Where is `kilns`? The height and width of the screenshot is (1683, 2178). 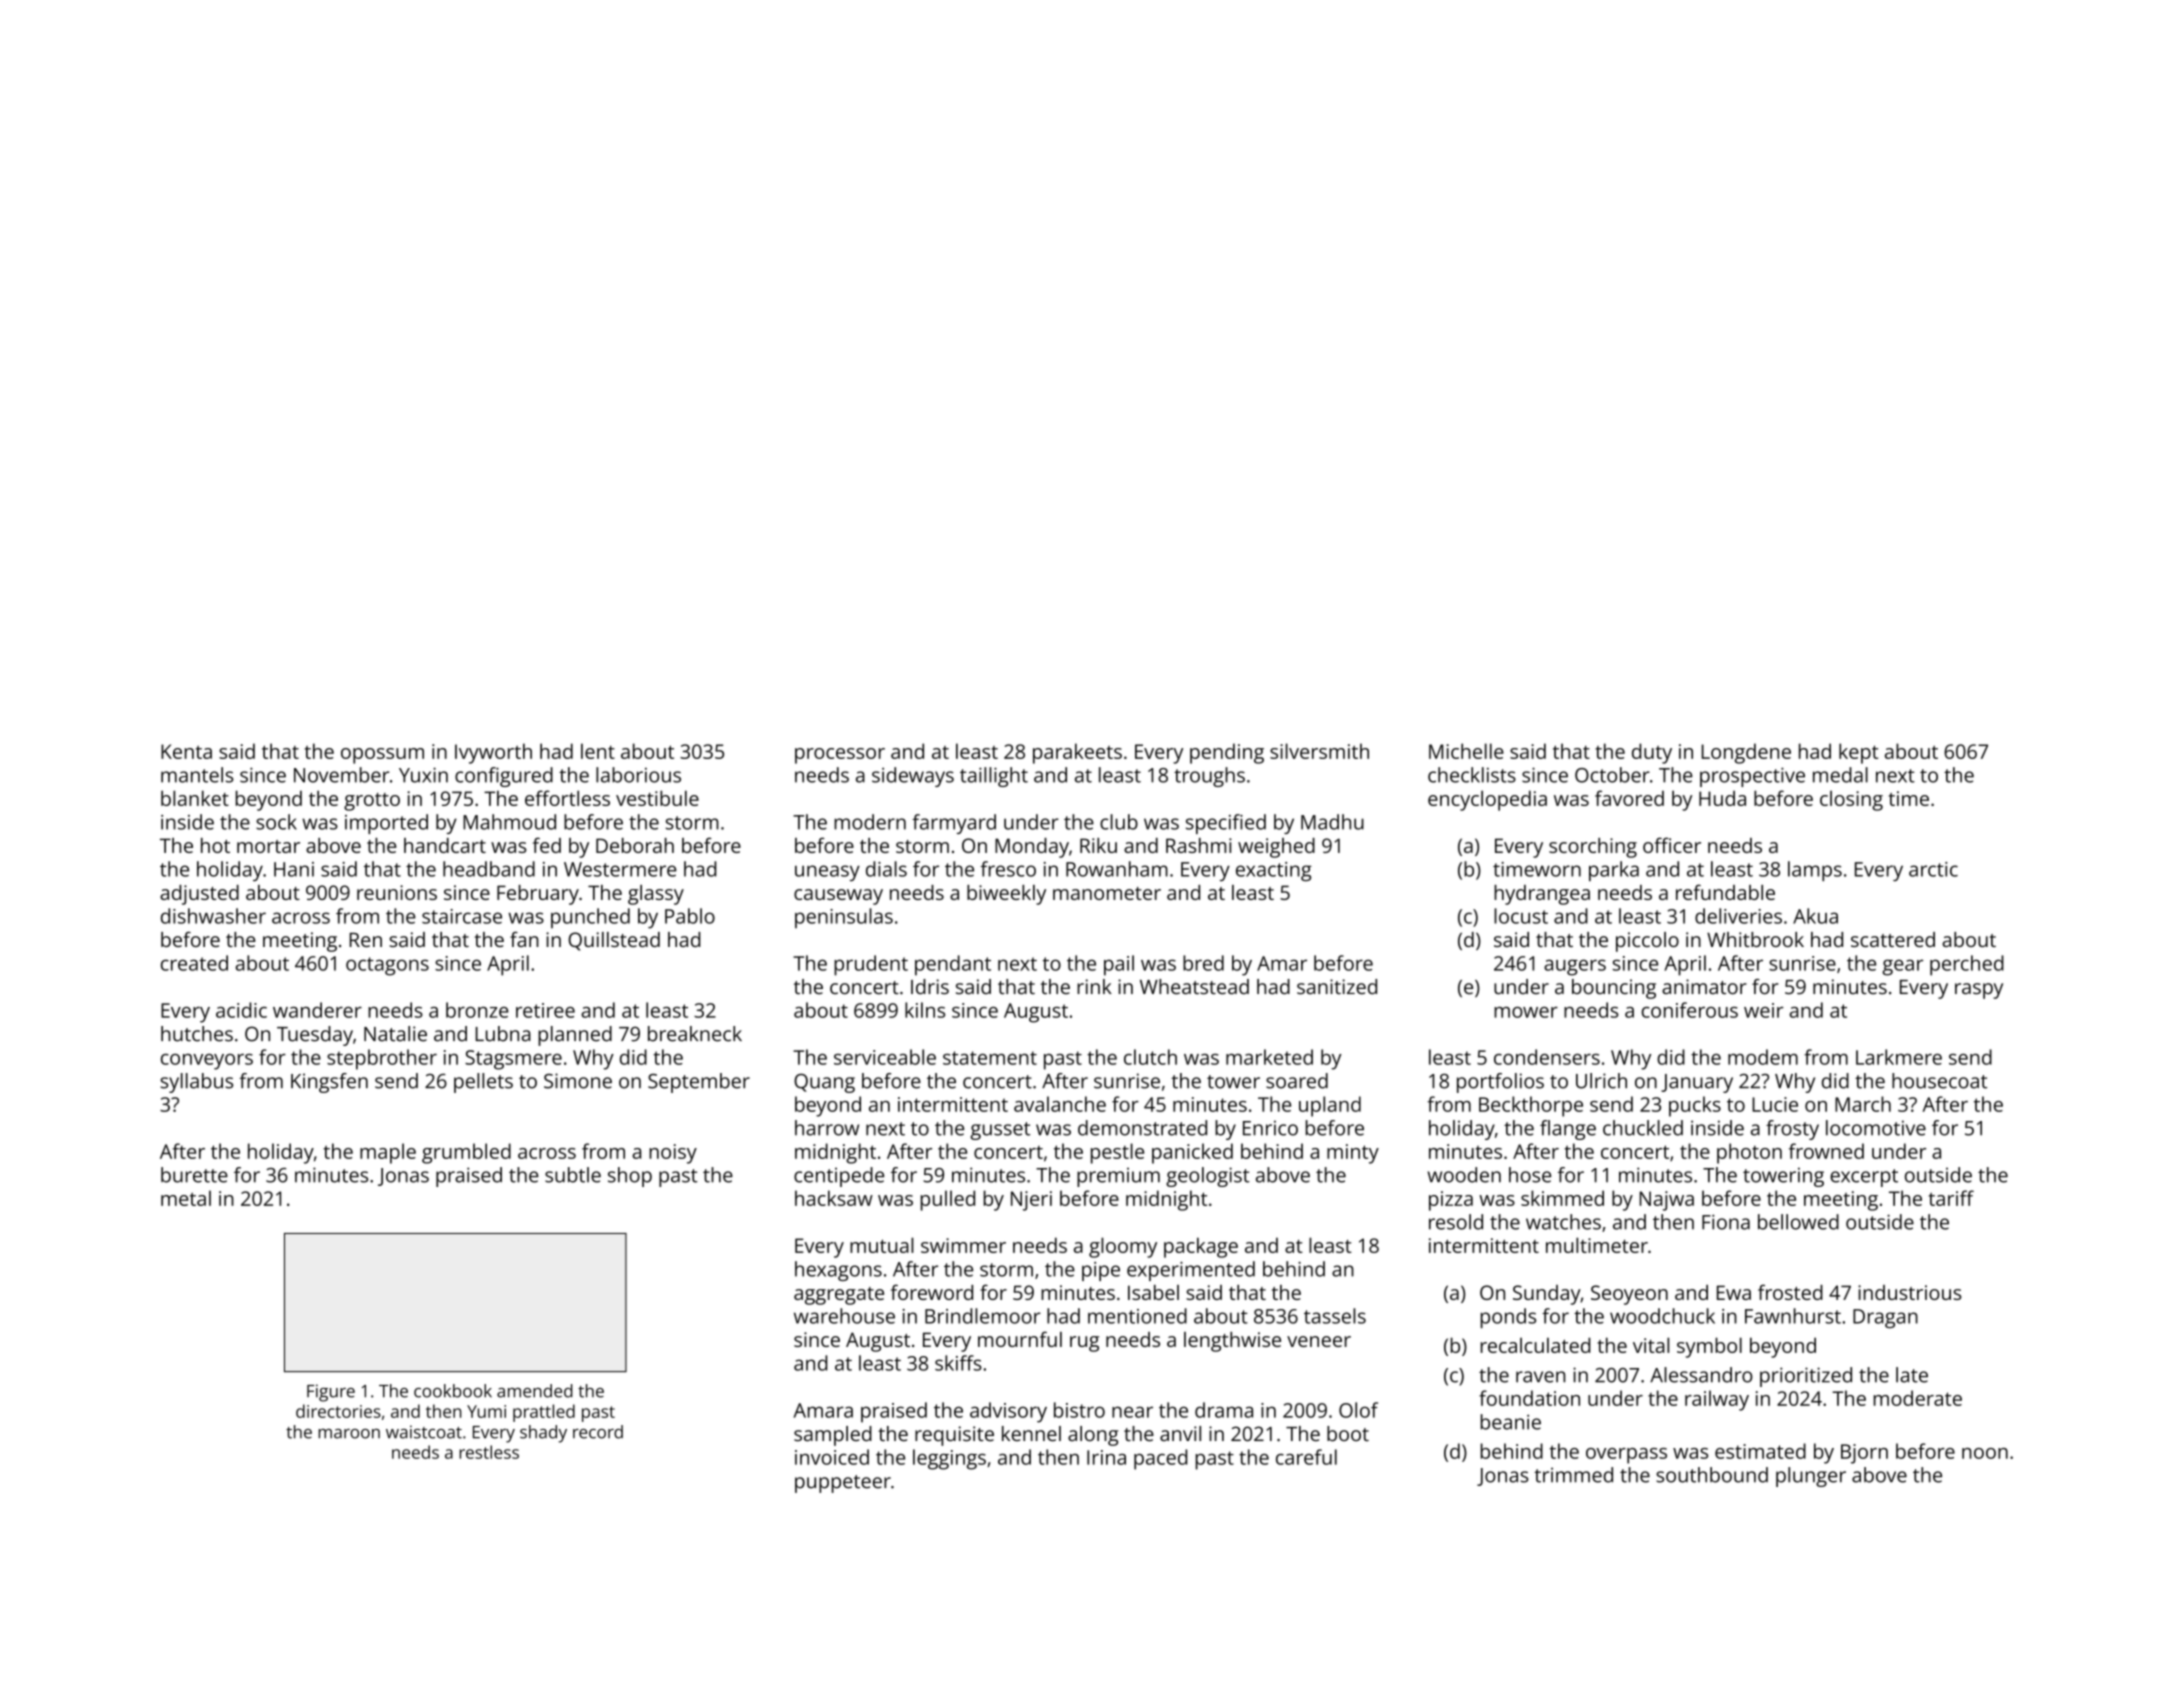
kilns is located at coordinates (925, 1010).
